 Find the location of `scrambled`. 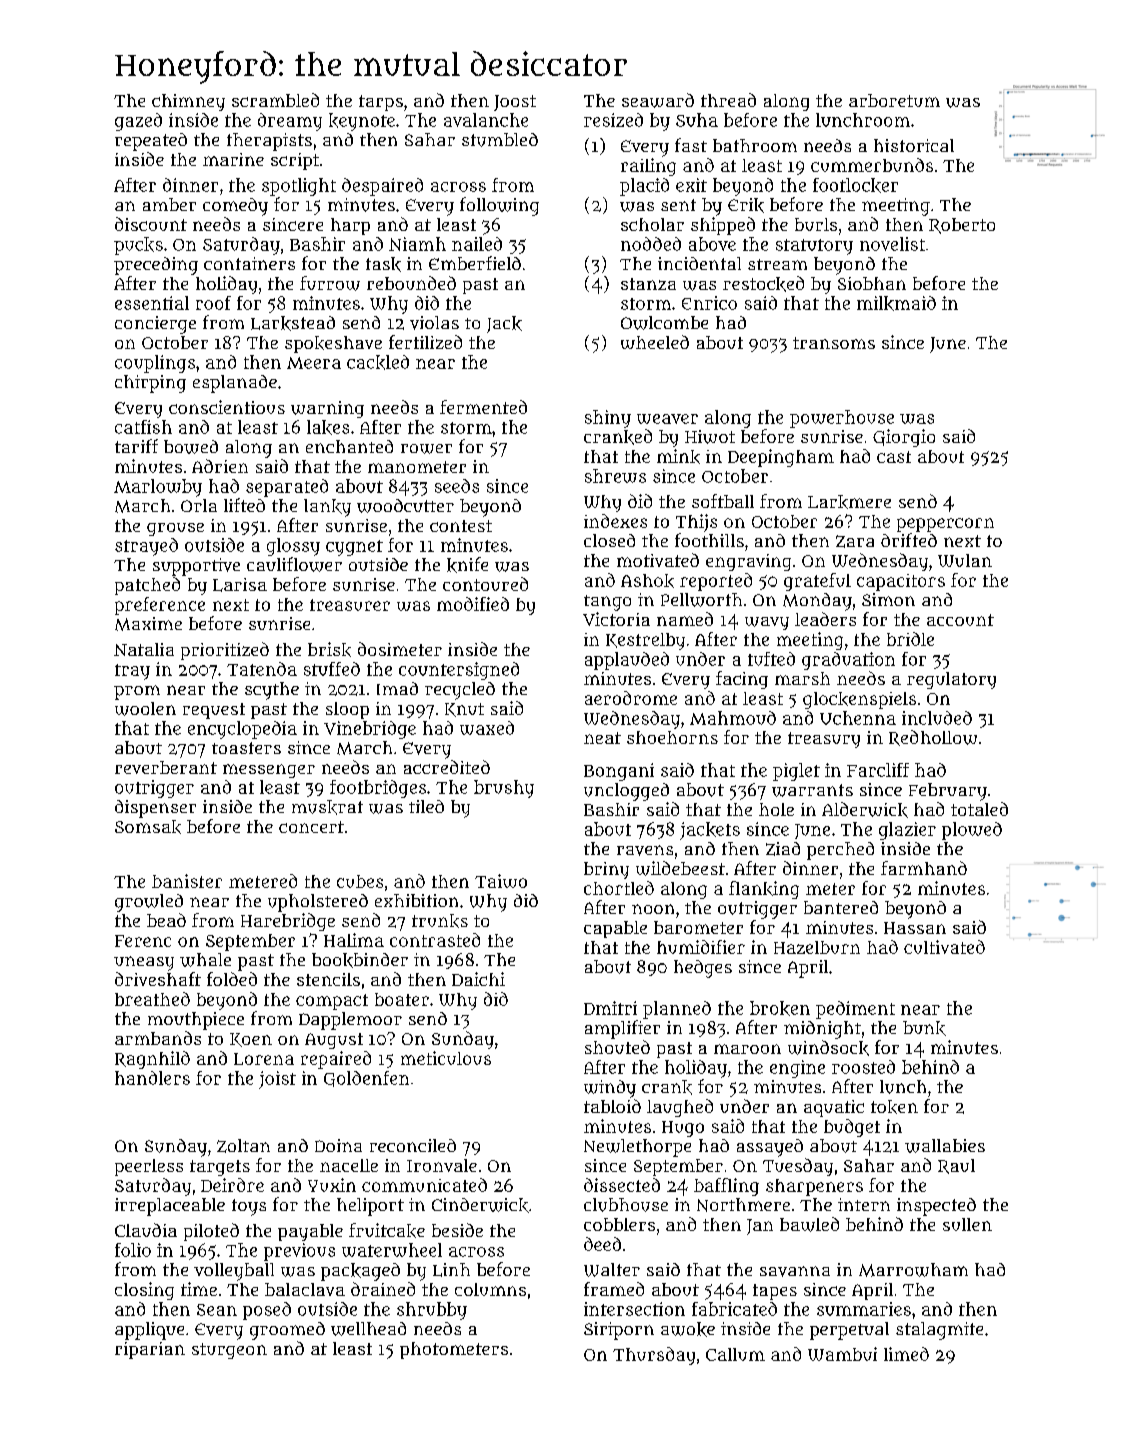

scrambled is located at coordinates (275, 100).
